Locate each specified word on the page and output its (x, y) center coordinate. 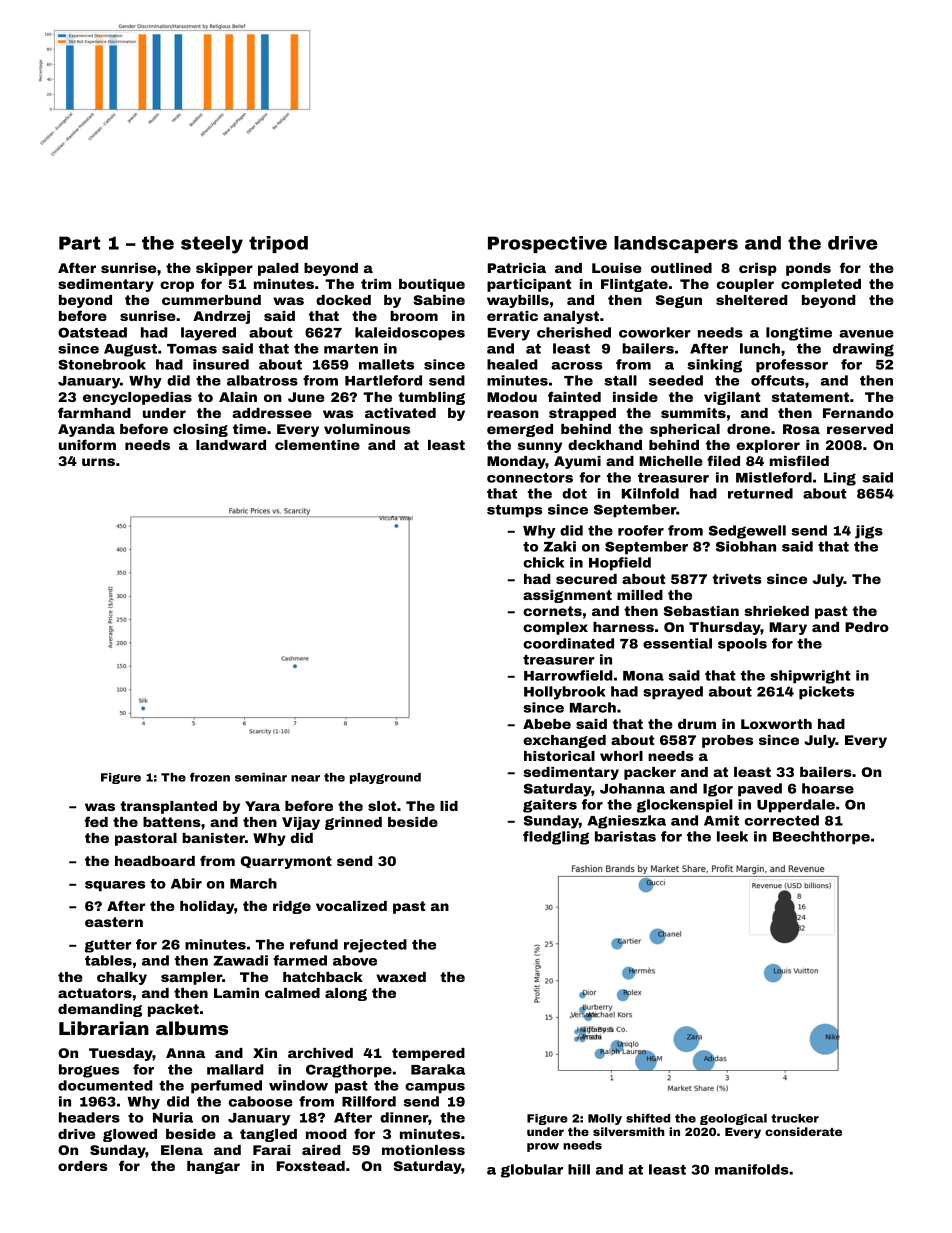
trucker (795, 1118)
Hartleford (383, 380)
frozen (210, 777)
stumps (514, 511)
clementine (317, 445)
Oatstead (92, 332)
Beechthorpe (821, 838)
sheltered (751, 300)
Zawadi (240, 960)
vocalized (351, 906)
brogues (89, 1071)
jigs (869, 532)
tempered (428, 1054)
